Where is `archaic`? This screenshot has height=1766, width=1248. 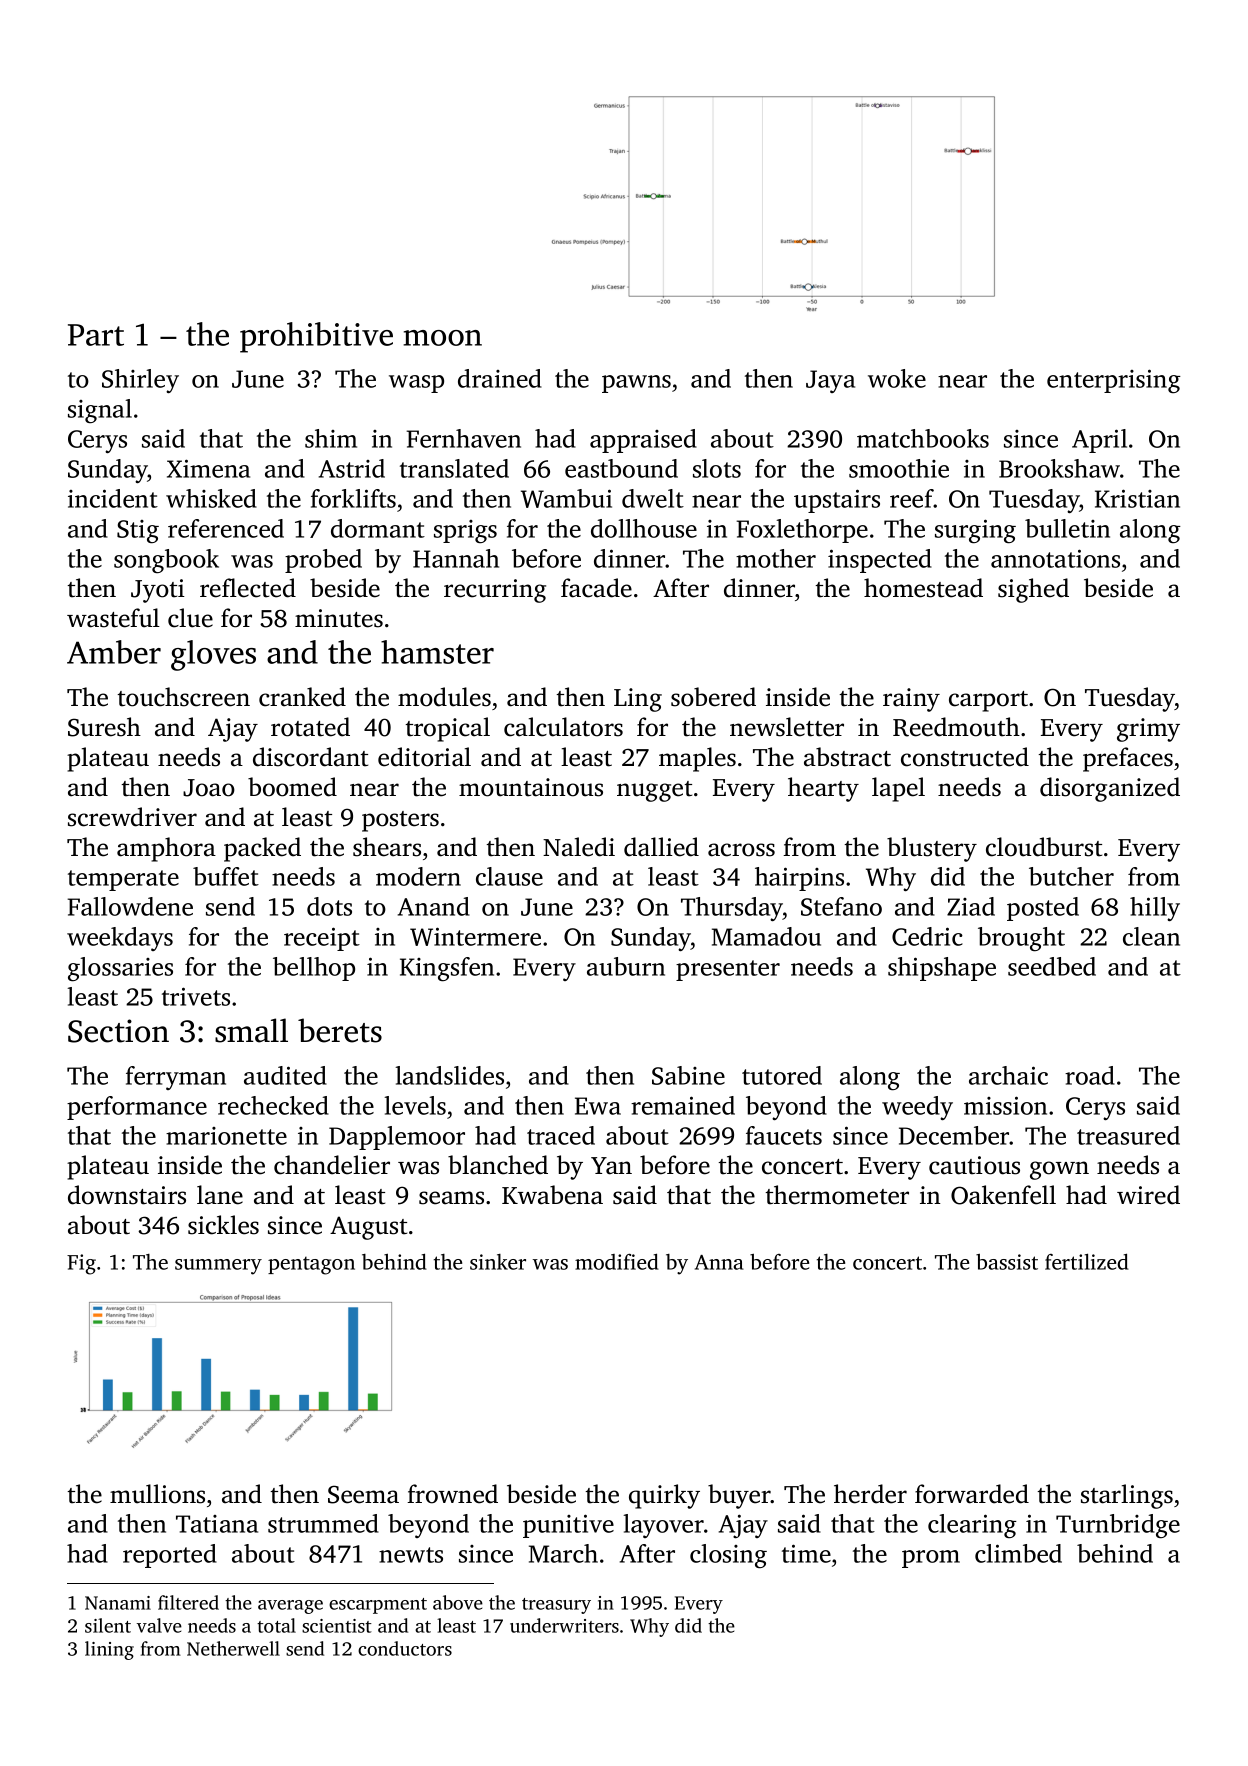
archaic is located at coordinates (1008, 1075).
